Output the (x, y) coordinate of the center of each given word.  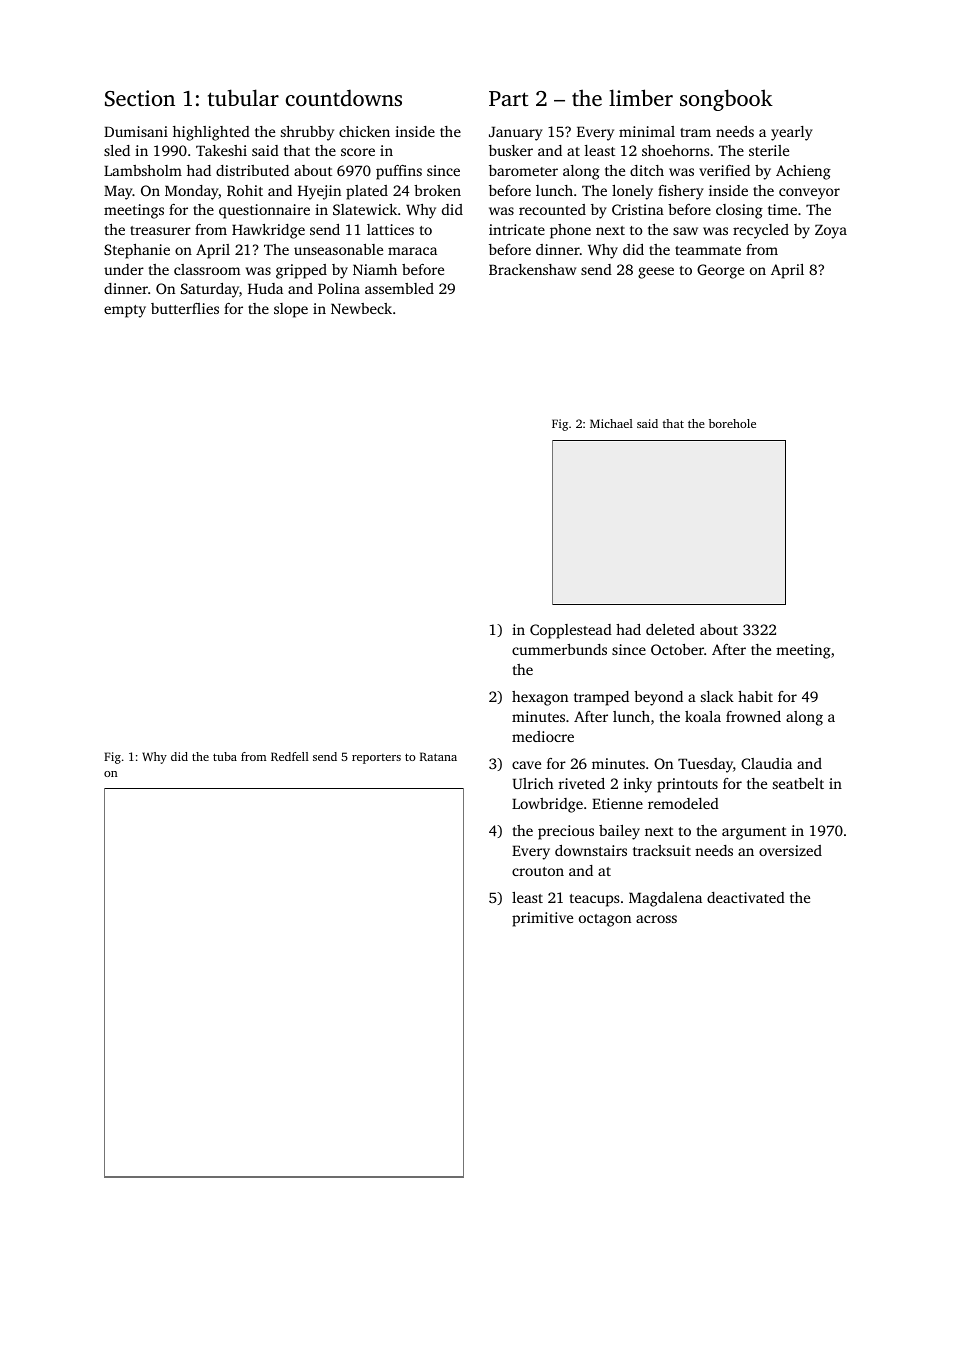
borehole (732, 423)
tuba (225, 756)
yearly (792, 133)
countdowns (344, 97)
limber (641, 97)
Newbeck (361, 308)
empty (125, 311)
